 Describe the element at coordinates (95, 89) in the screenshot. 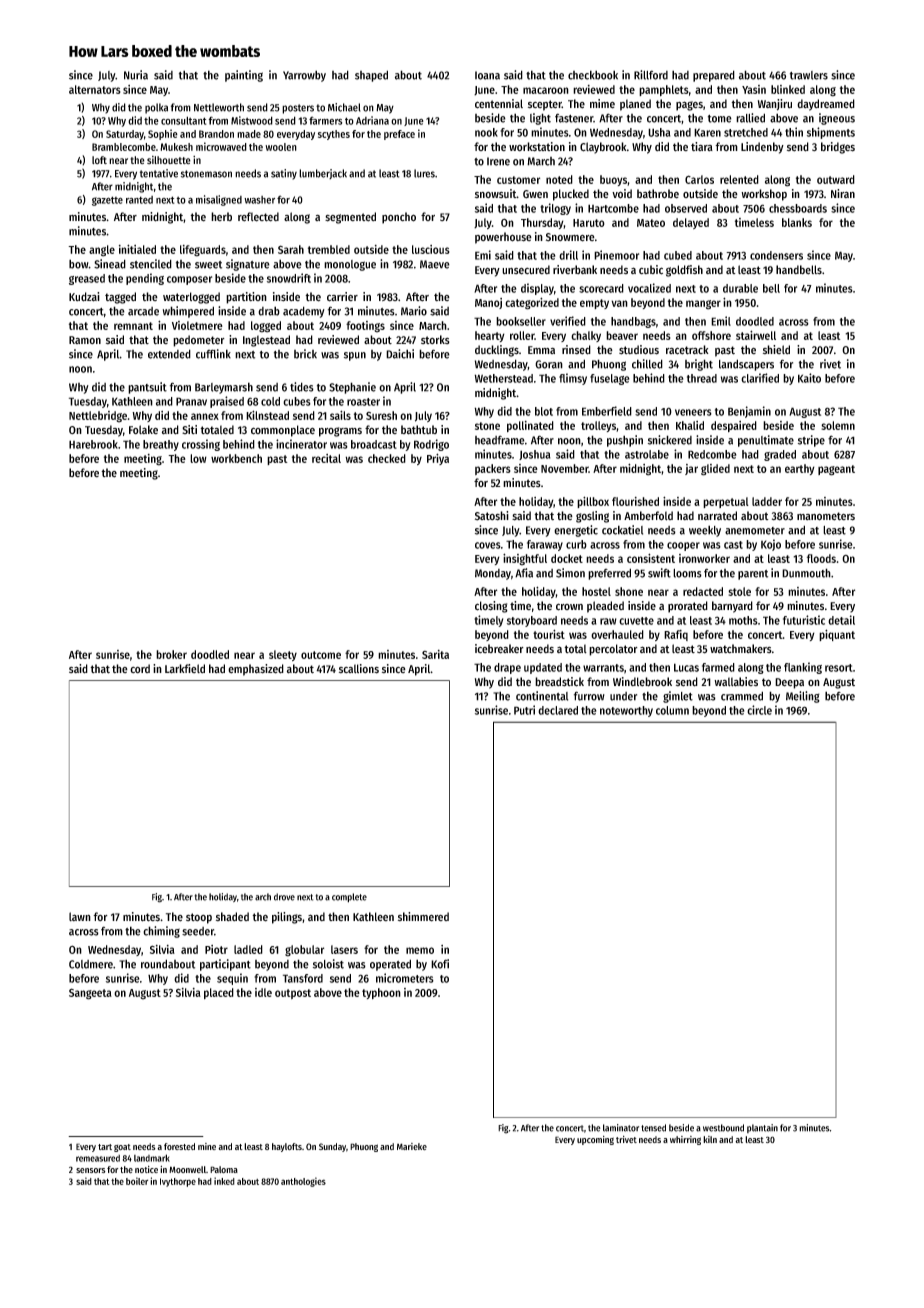

I see `alternators` at that location.
